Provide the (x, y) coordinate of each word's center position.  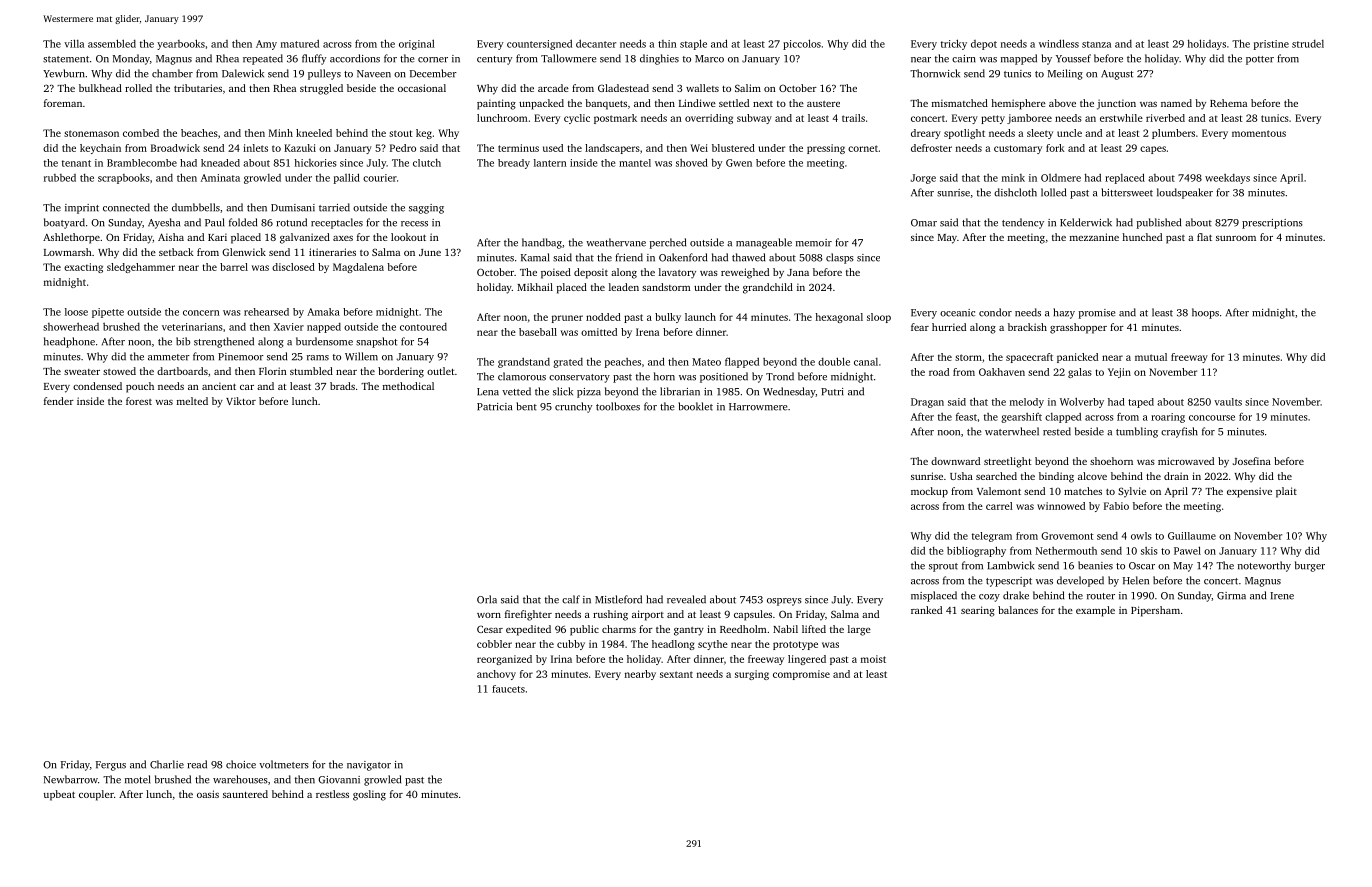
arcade (553, 88)
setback (176, 252)
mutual (1151, 357)
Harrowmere (758, 407)
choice (241, 764)
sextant (676, 674)
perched (668, 243)
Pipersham (1155, 611)
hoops (1205, 313)
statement (66, 59)
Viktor (241, 401)
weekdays (1227, 179)
